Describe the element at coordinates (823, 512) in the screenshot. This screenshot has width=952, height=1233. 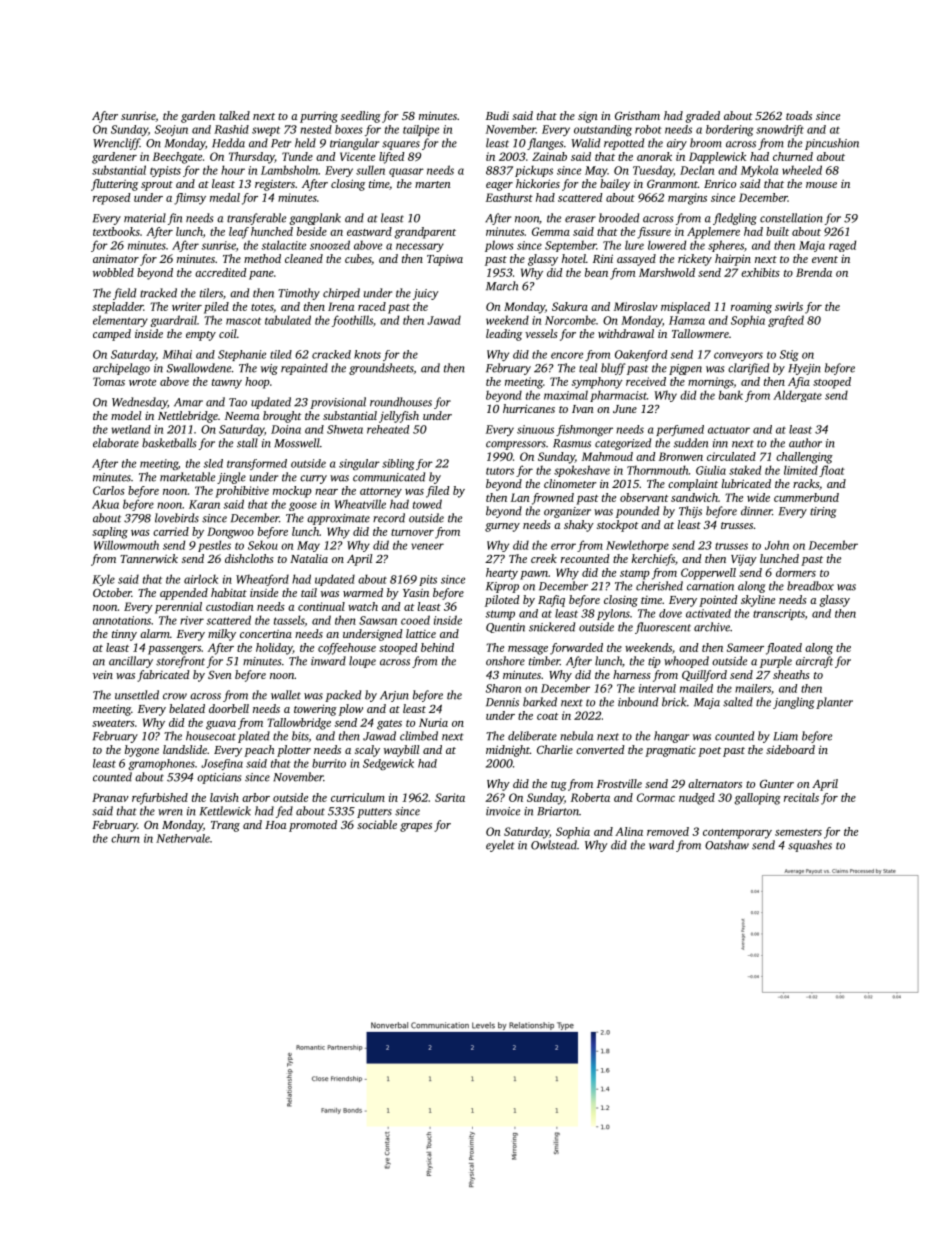
I see `tiring` at that location.
